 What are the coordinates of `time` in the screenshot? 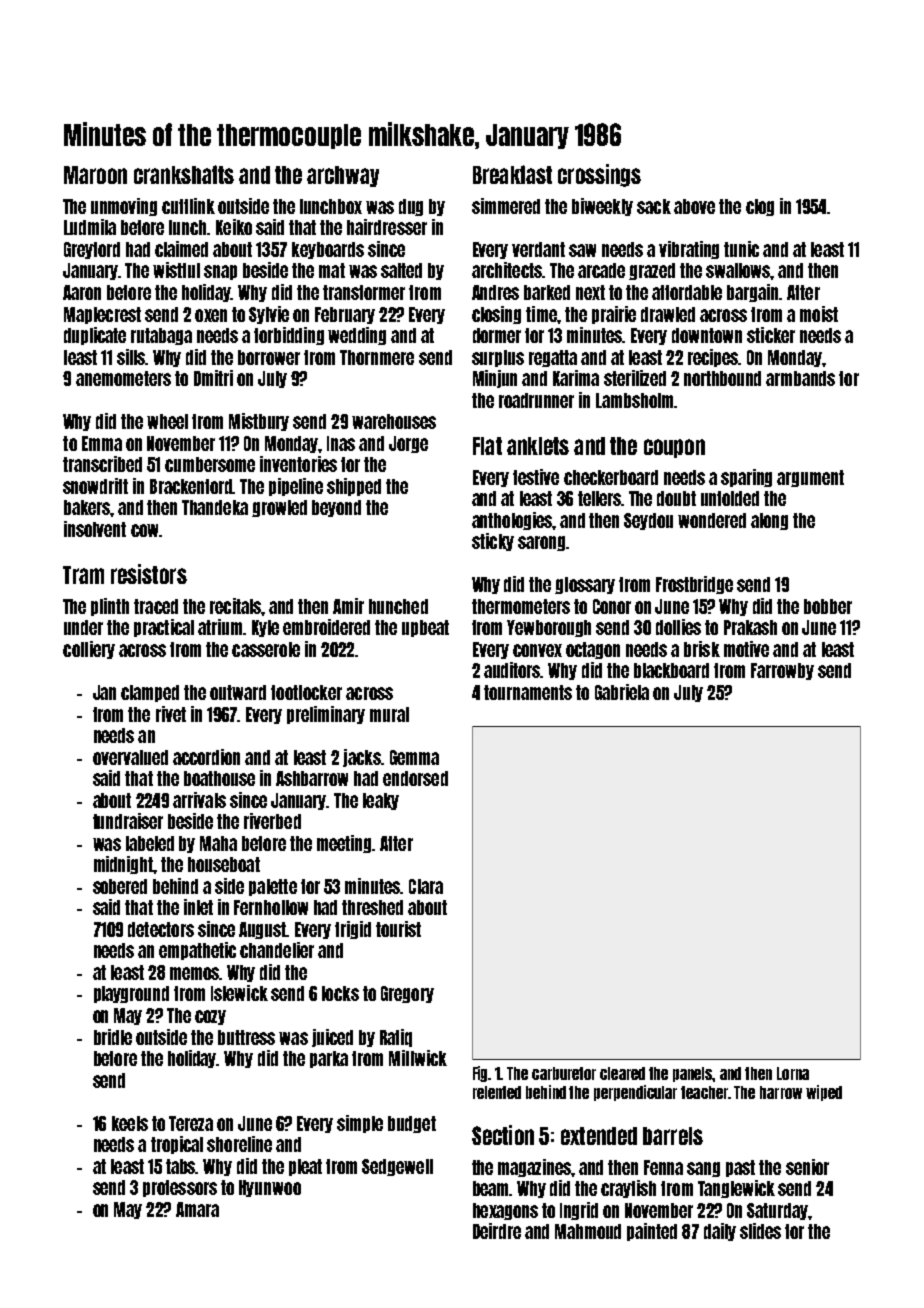 It's located at (541, 314).
